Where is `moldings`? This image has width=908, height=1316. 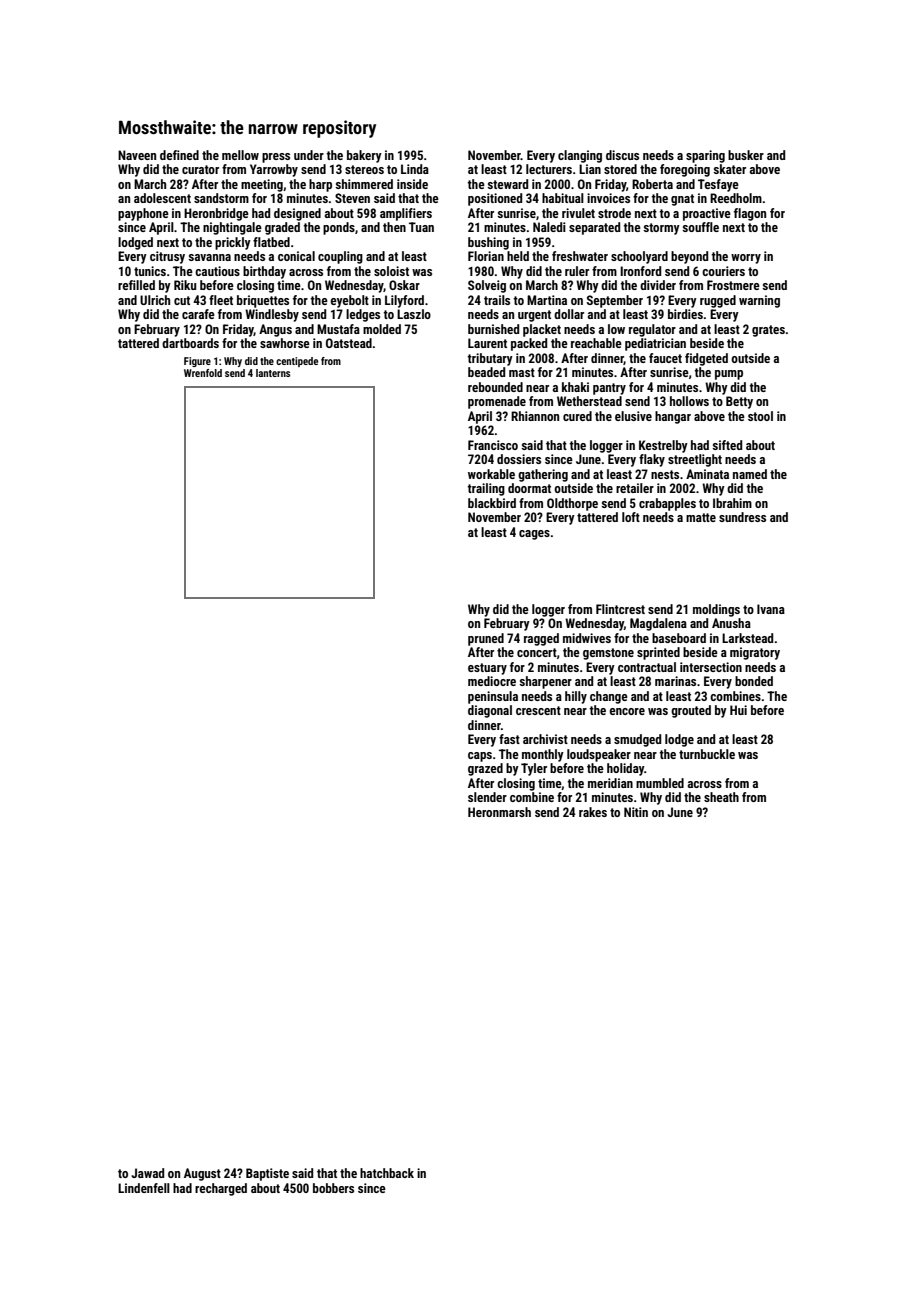 moldings is located at coordinates (716, 610).
